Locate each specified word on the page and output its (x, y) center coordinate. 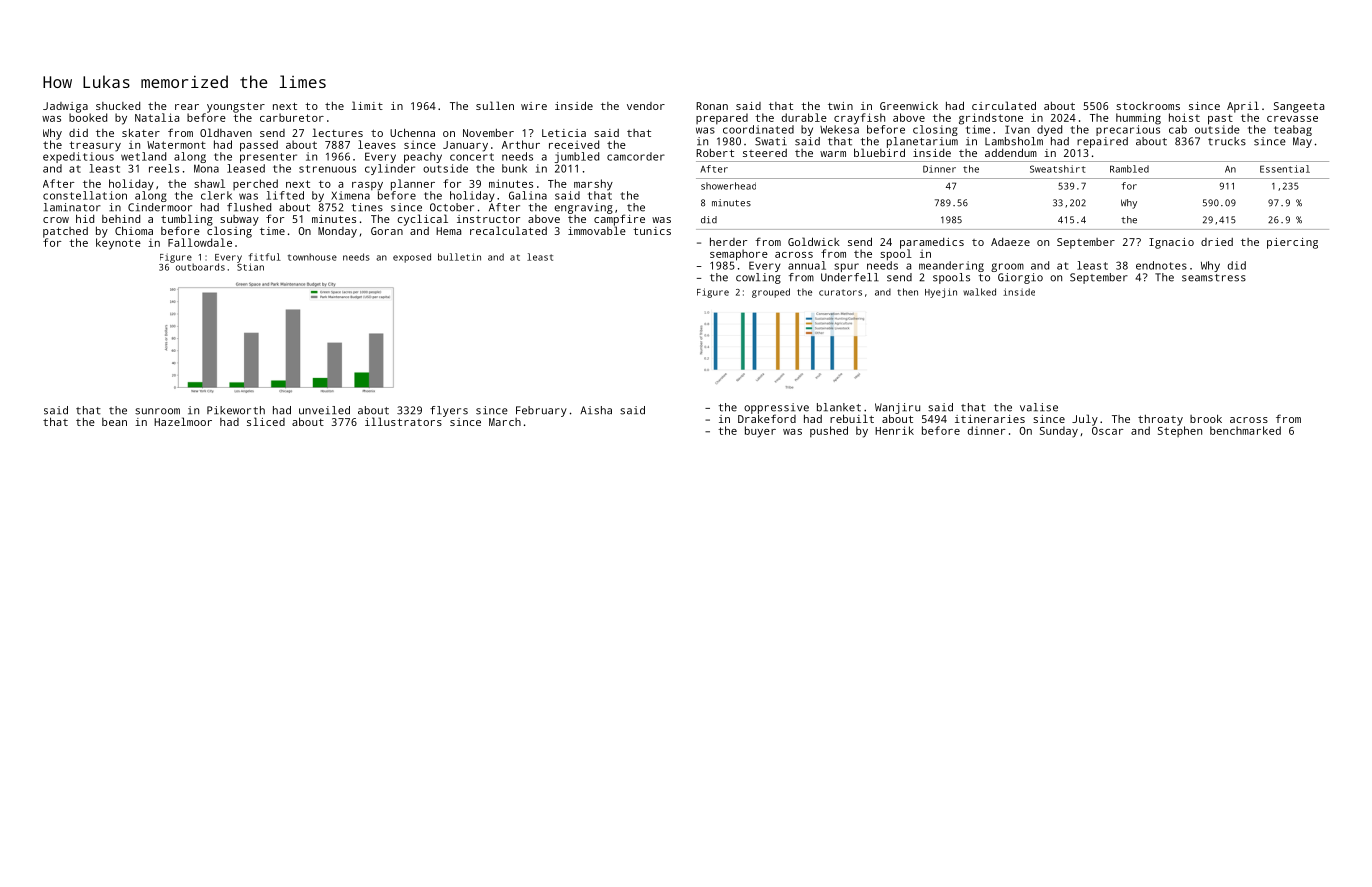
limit (367, 105)
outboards (200, 267)
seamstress (1214, 278)
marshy (593, 185)
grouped (771, 293)
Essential (1285, 169)
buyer (760, 432)
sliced (266, 421)
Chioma (134, 230)
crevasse (1292, 119)
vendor (646, 106)
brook (1206, 418)
